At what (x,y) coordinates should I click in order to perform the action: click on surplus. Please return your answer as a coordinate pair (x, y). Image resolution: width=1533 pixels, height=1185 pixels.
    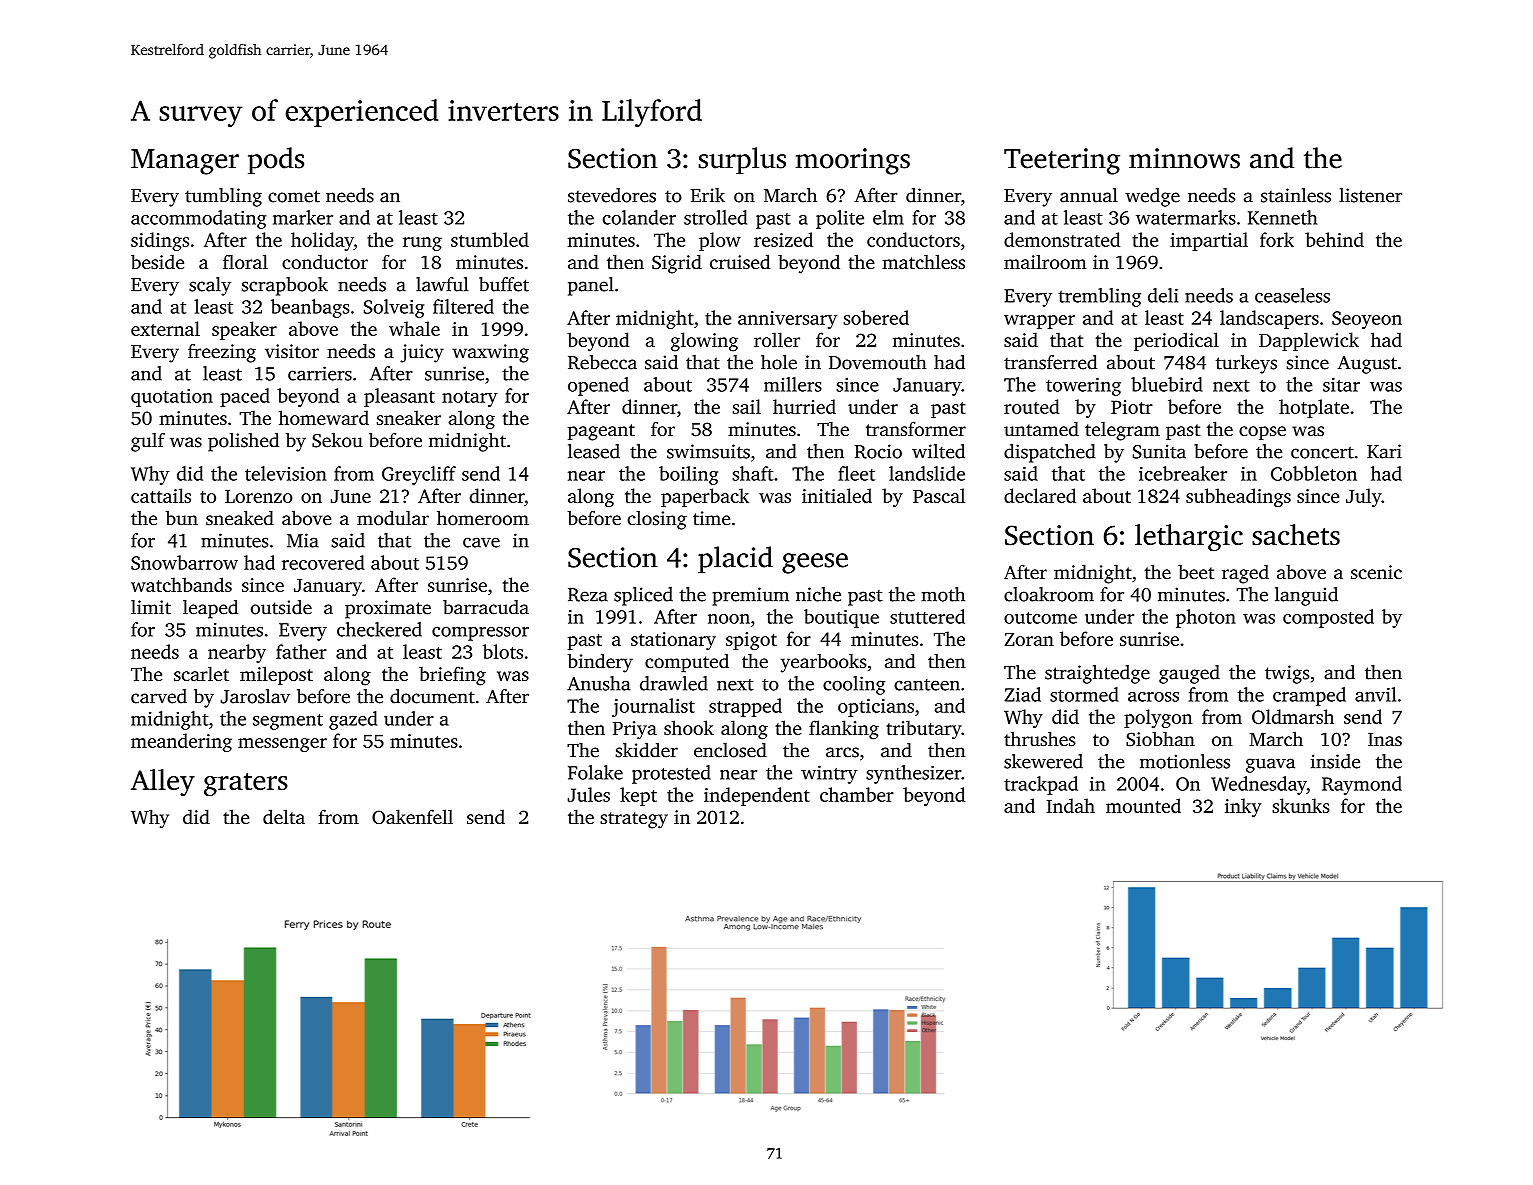
    Looking at the image, I should click on (742, 160).
